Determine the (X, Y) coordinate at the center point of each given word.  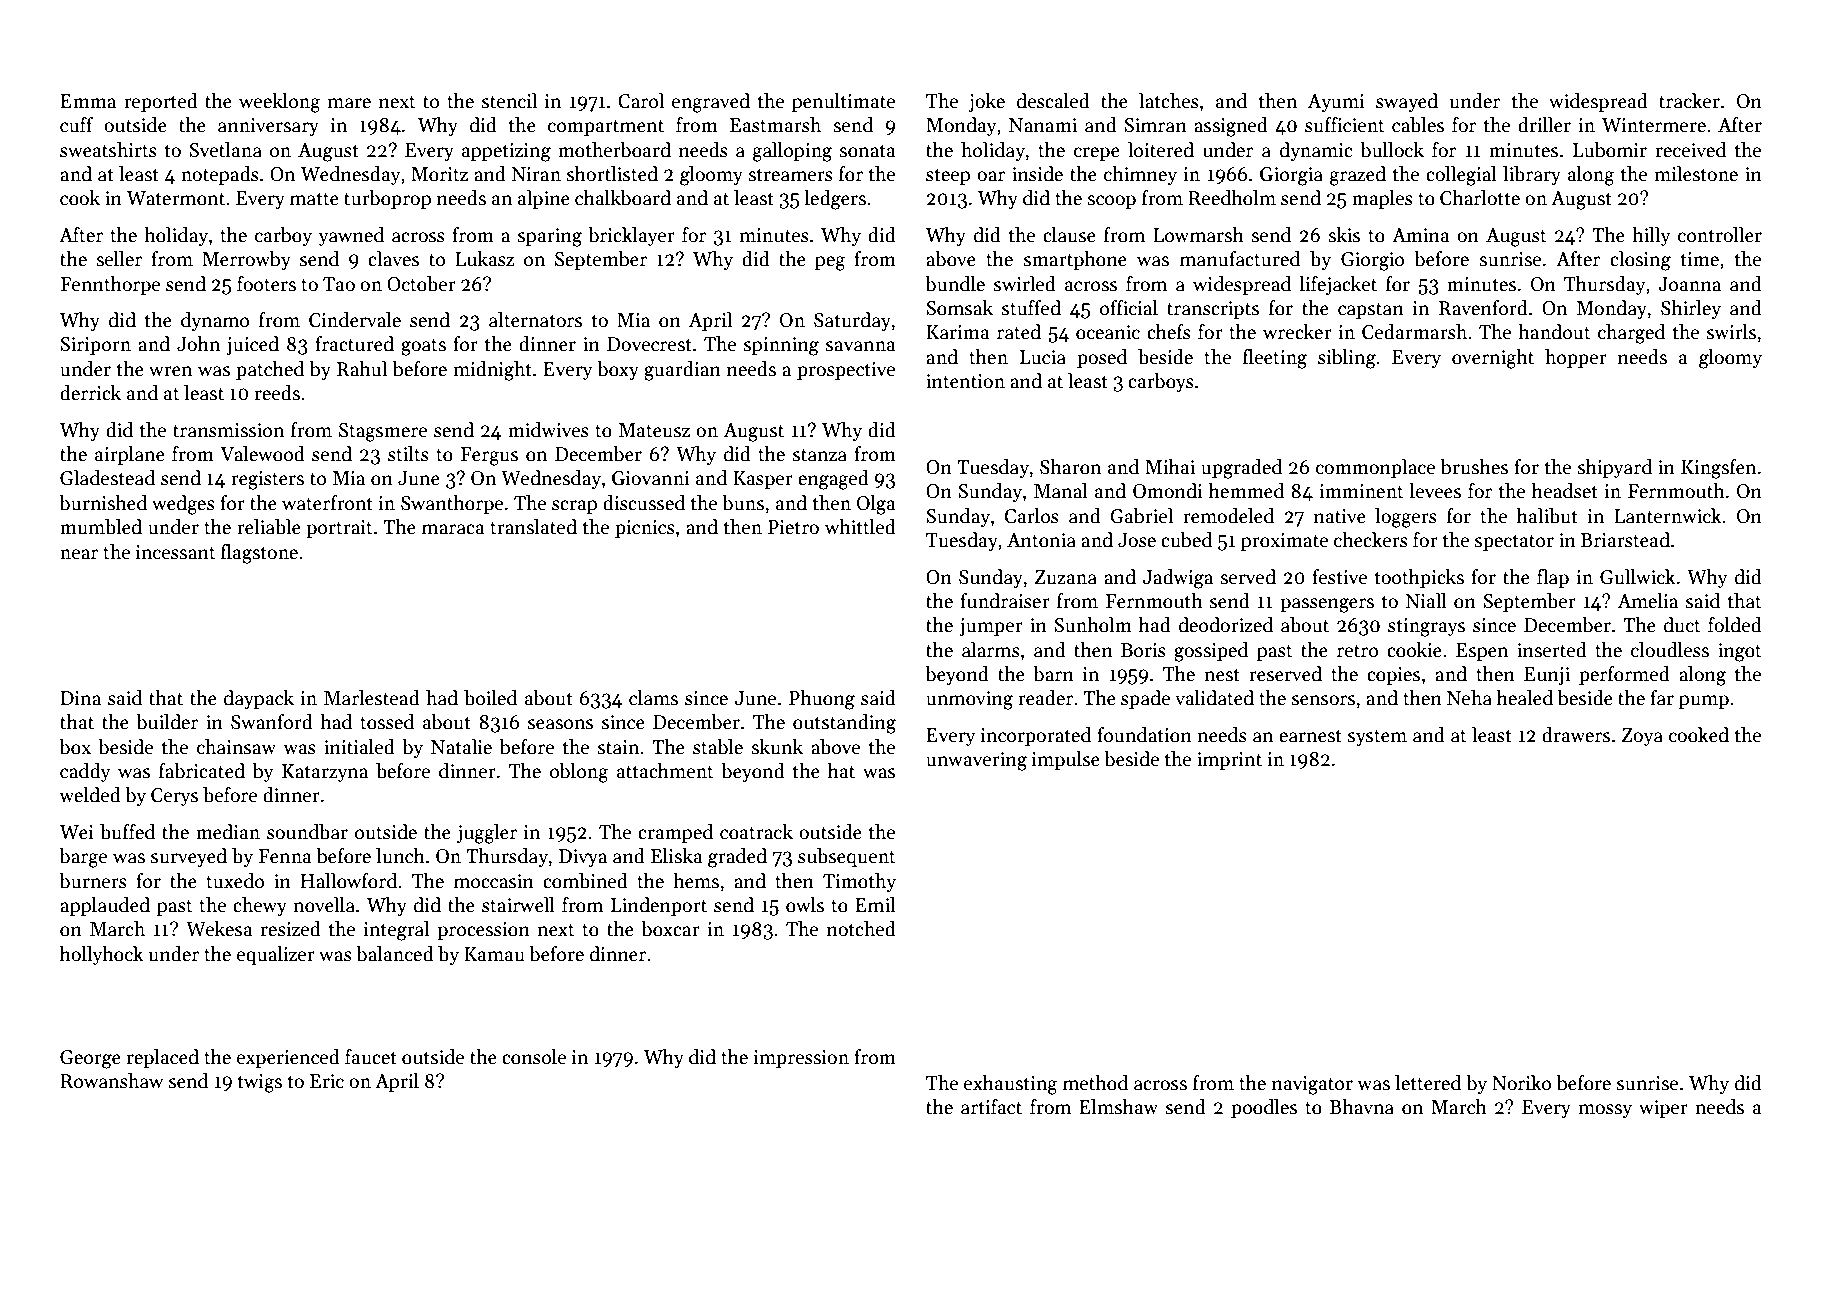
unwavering (976, 761)
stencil (509, 101)
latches (1169, 101)
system (1377, 738)
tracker (1689, 101)
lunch (400, 856)
